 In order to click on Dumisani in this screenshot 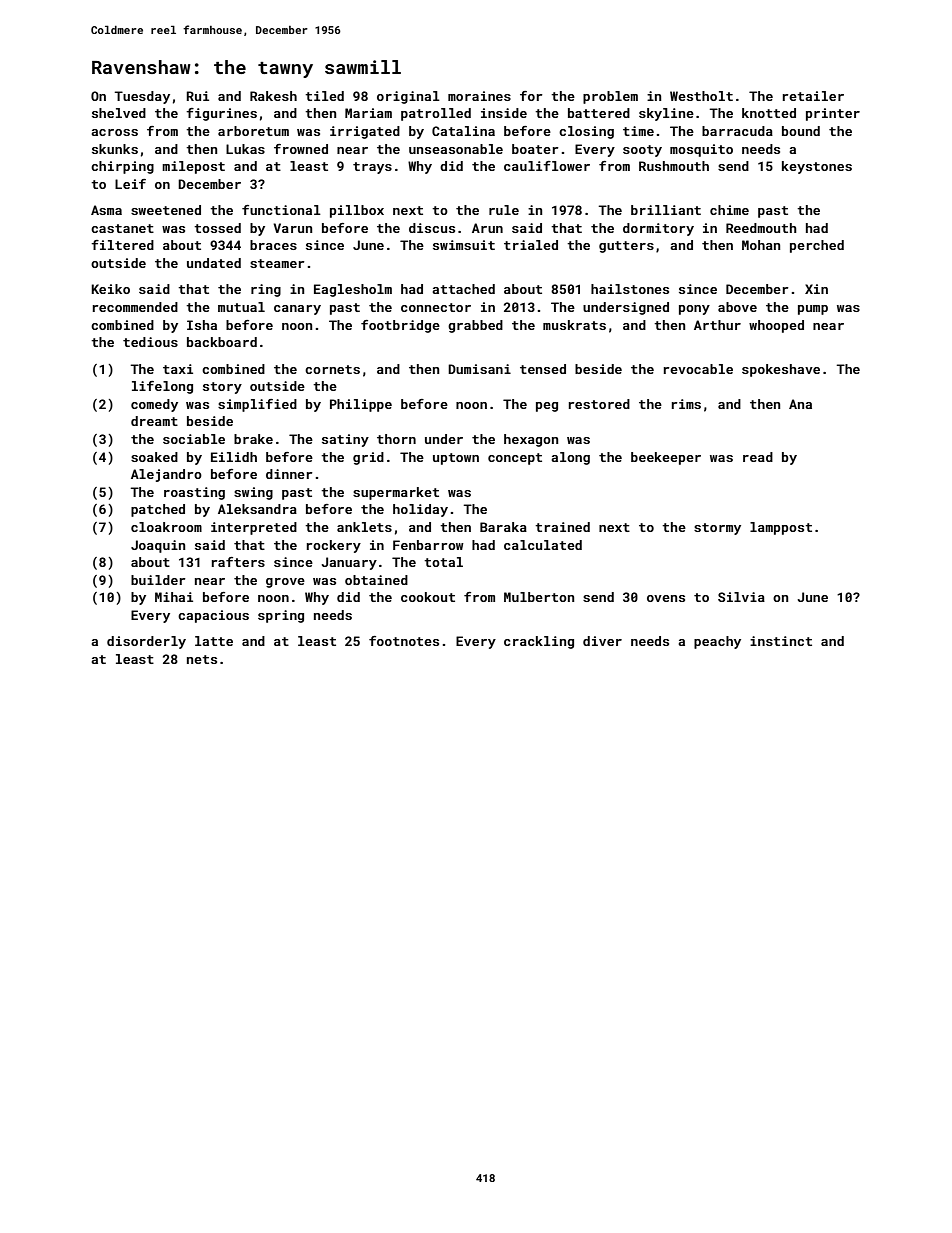, I will do `click(479, 369)`.
